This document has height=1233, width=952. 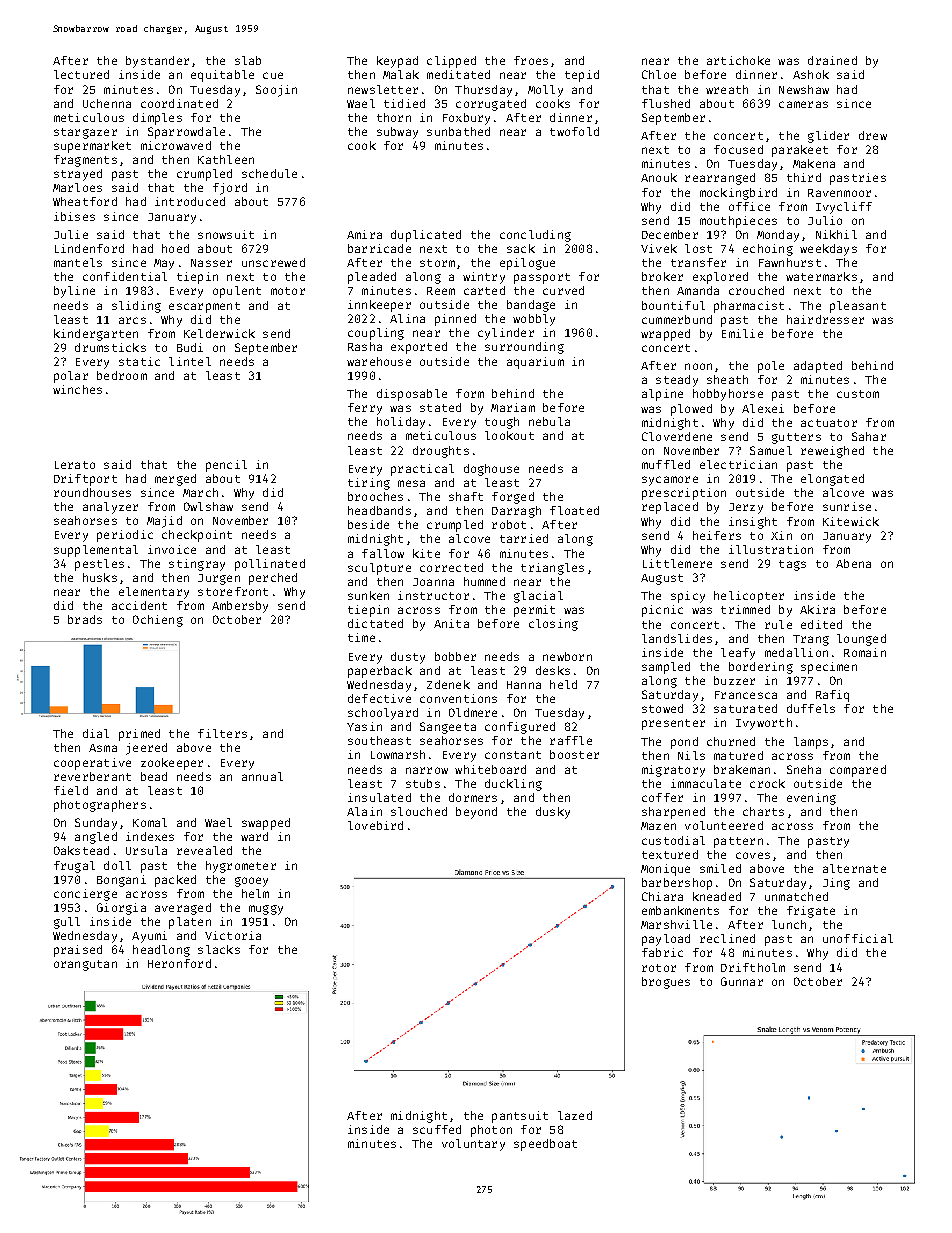 What do you see at coordinates (531, 60) in the document?
I see `froes` at bounding box center [531, 60].
